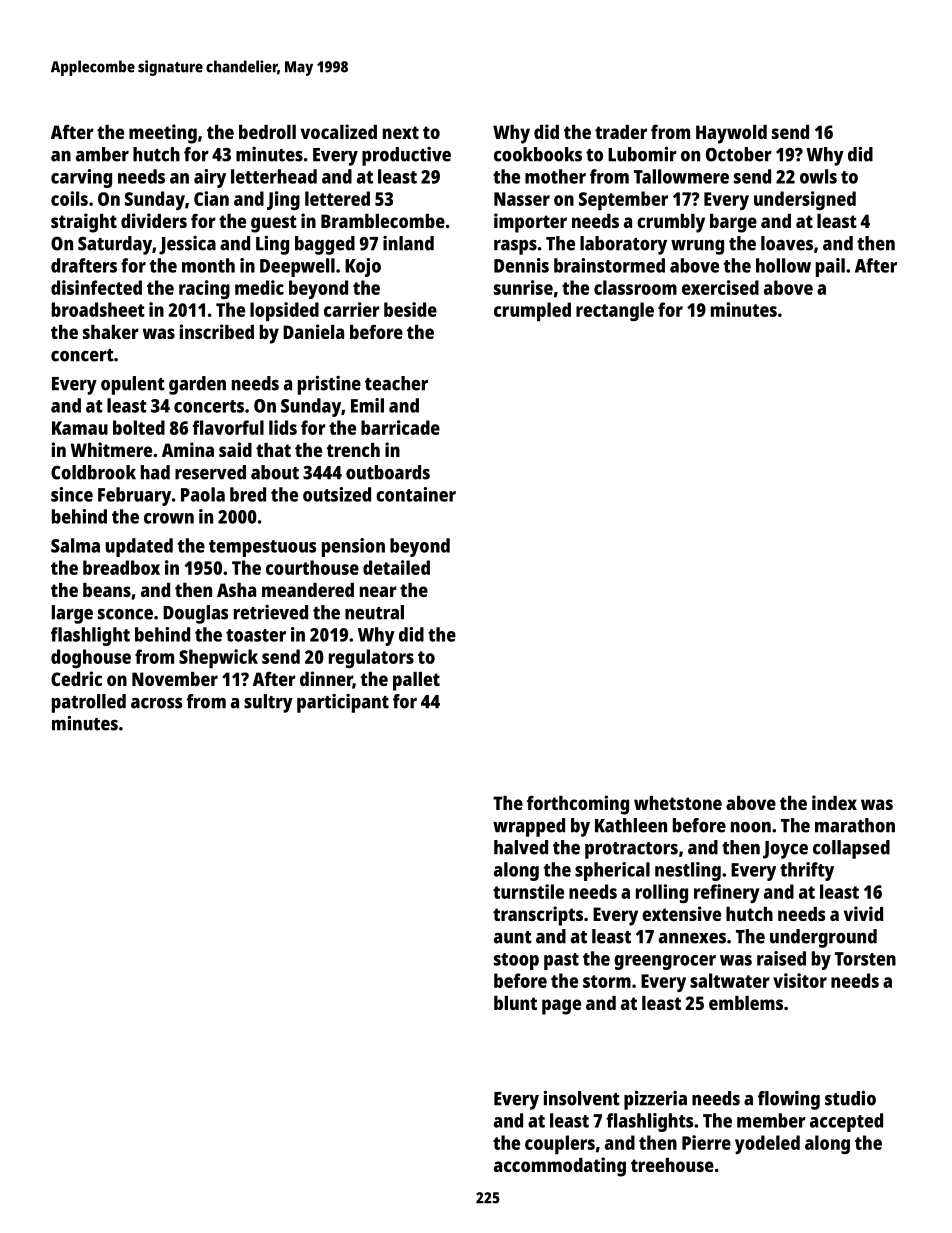 This page has height=1233, width=952. I want to click on productive, so click(406, 156).
